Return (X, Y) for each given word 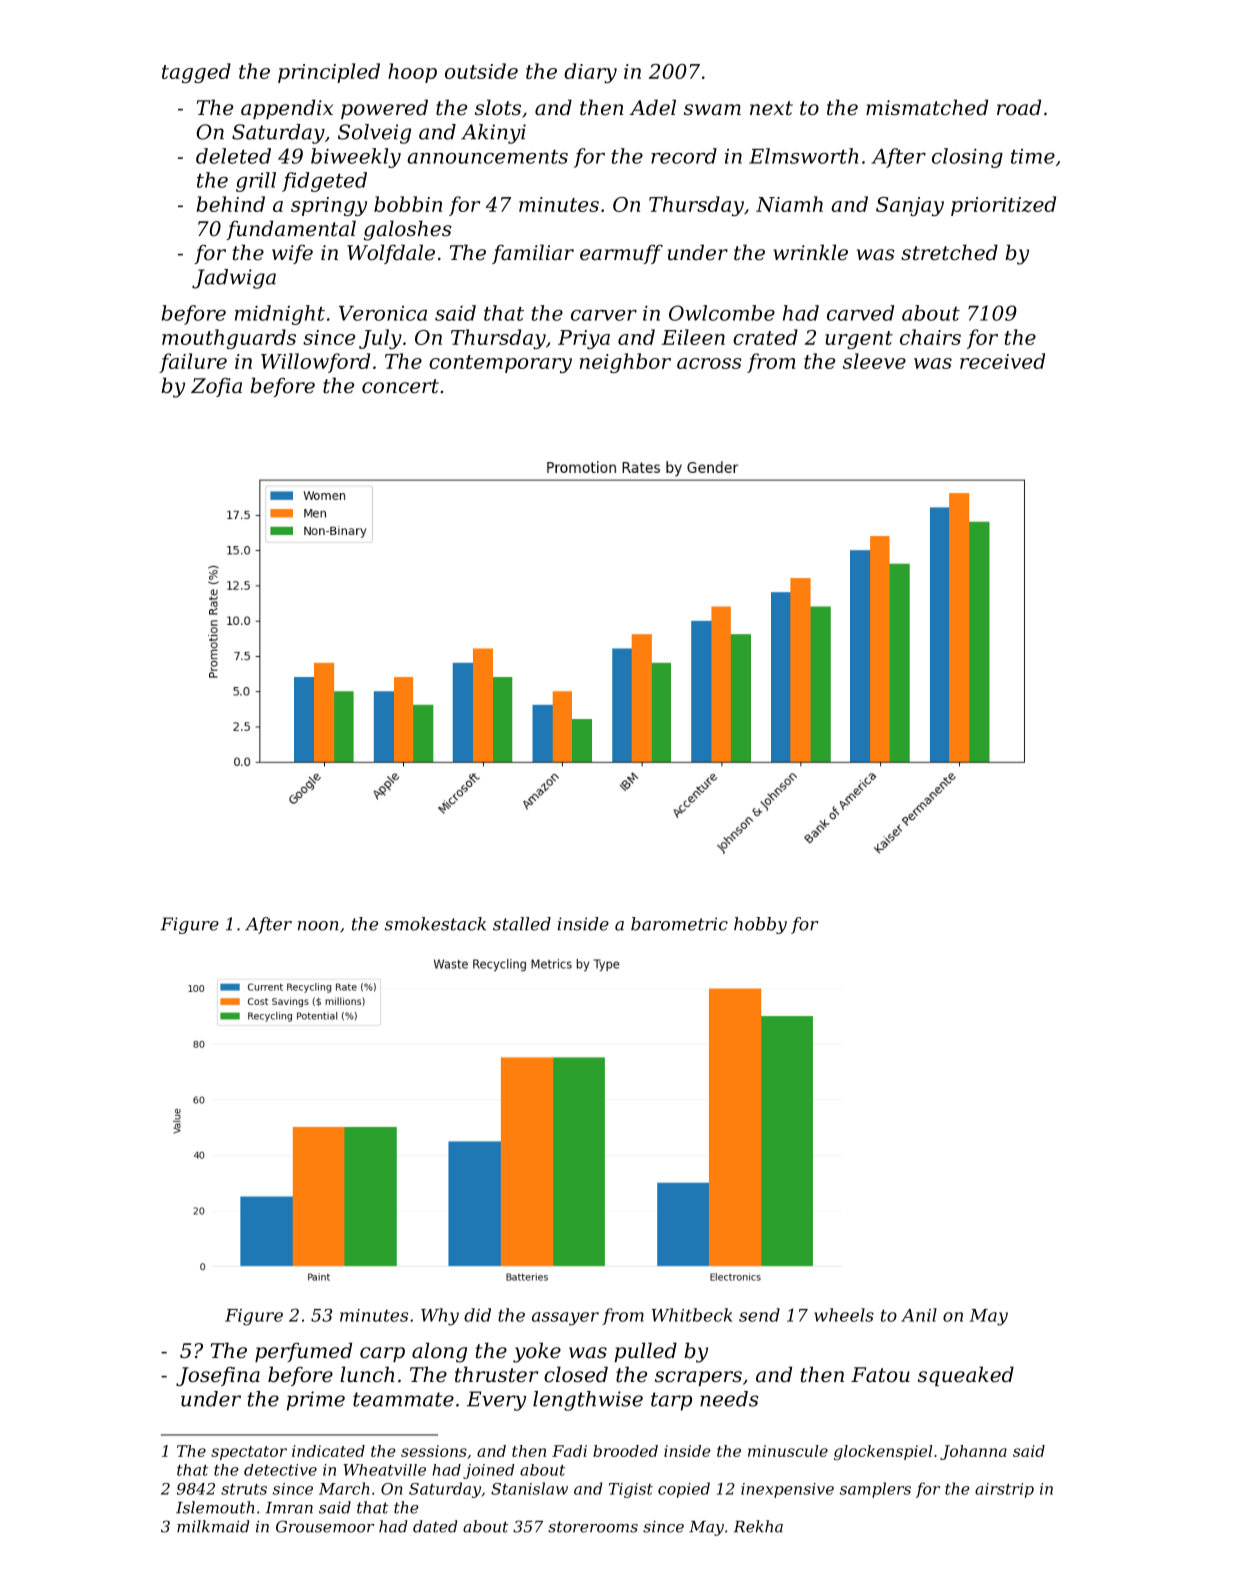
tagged (196, 73)
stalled (522, 924)
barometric (679, 924)
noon (318, 926)
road (1019, 107)
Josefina (218, 1376)
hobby (760, 925)
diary (590, 73)
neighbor (625, 363)
